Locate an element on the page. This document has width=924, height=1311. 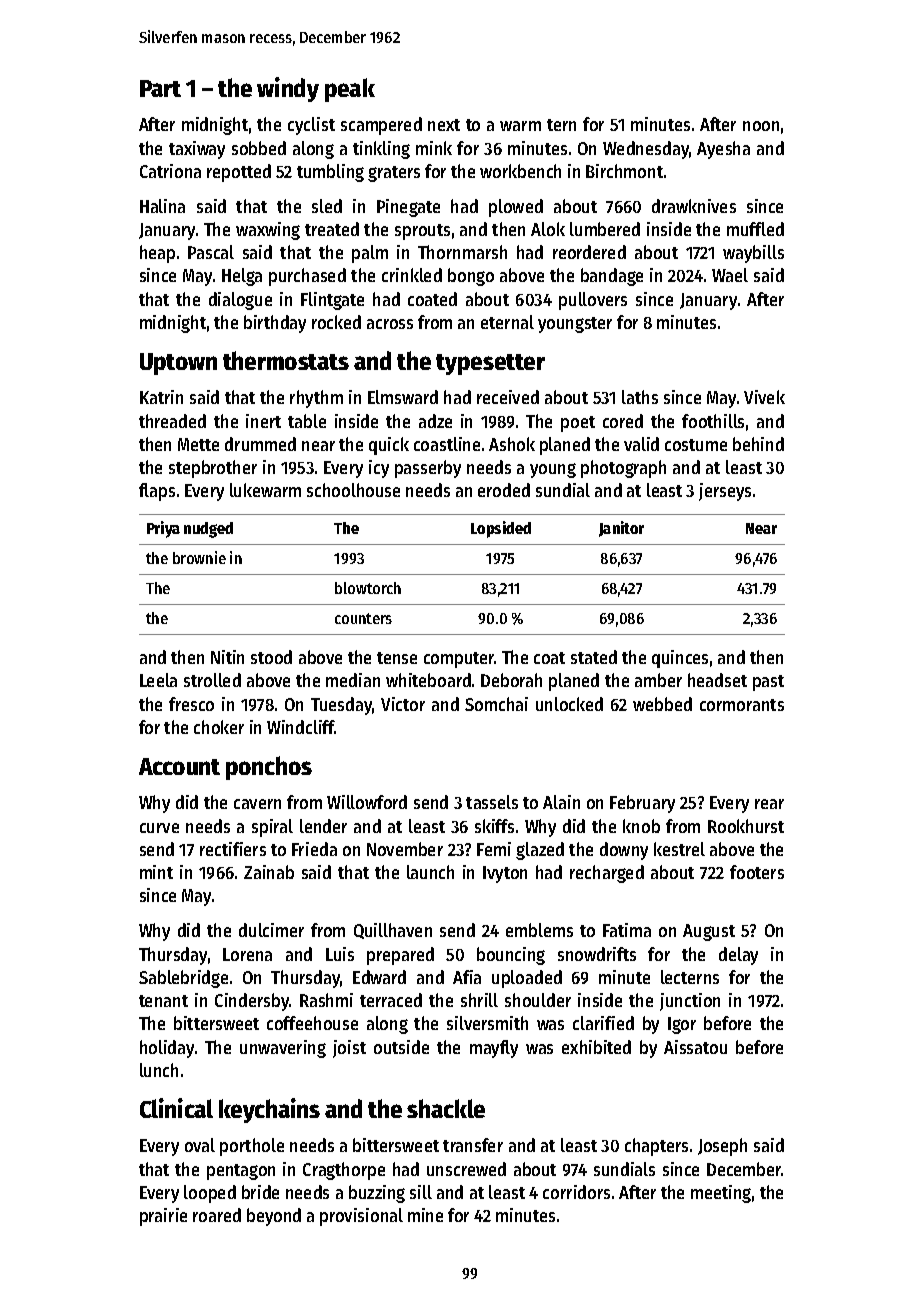
lunch is located at coordinates (159, 1070).
